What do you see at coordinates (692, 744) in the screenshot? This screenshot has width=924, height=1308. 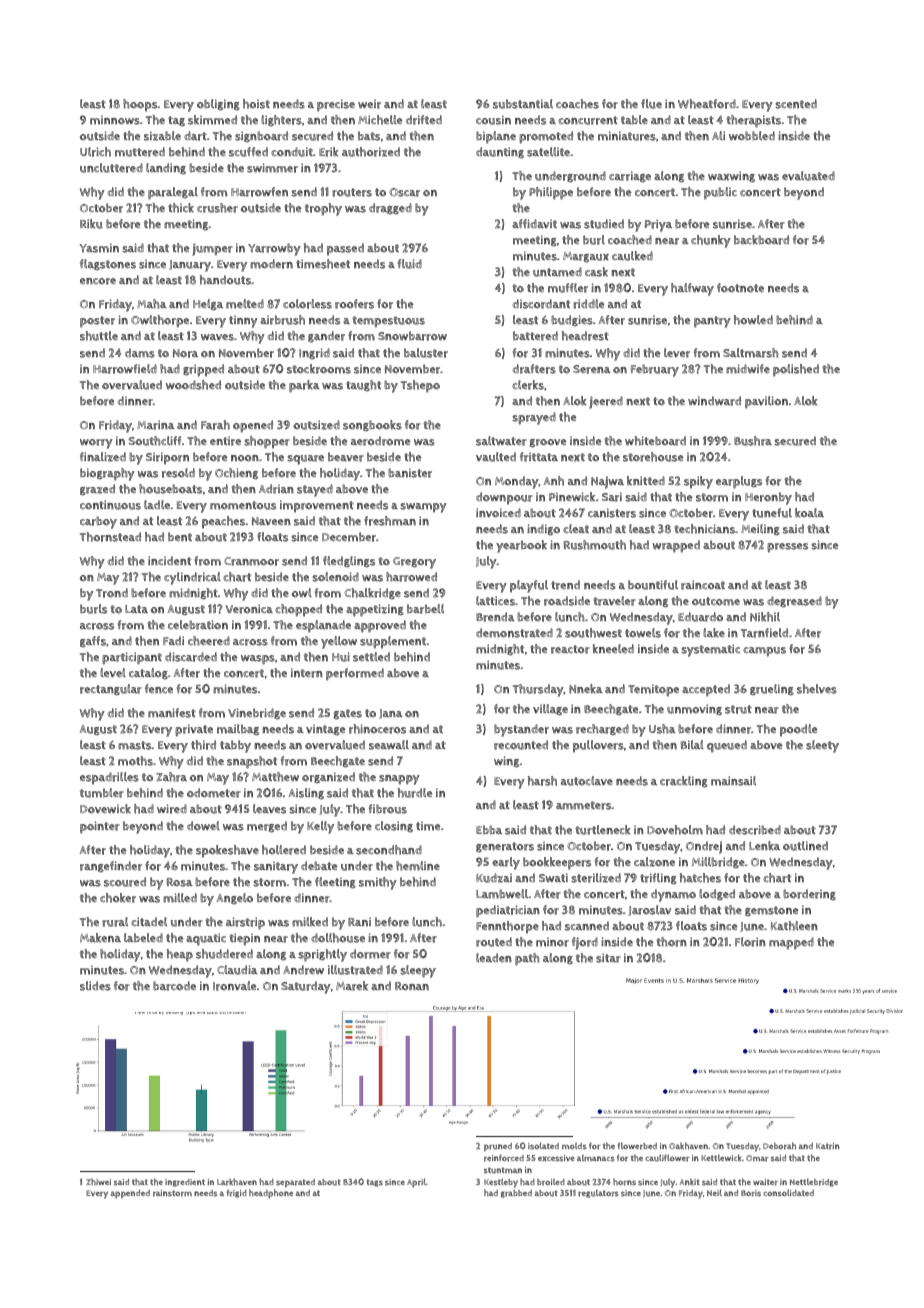 I see `Bilal` at bounding box center [692, 744].
